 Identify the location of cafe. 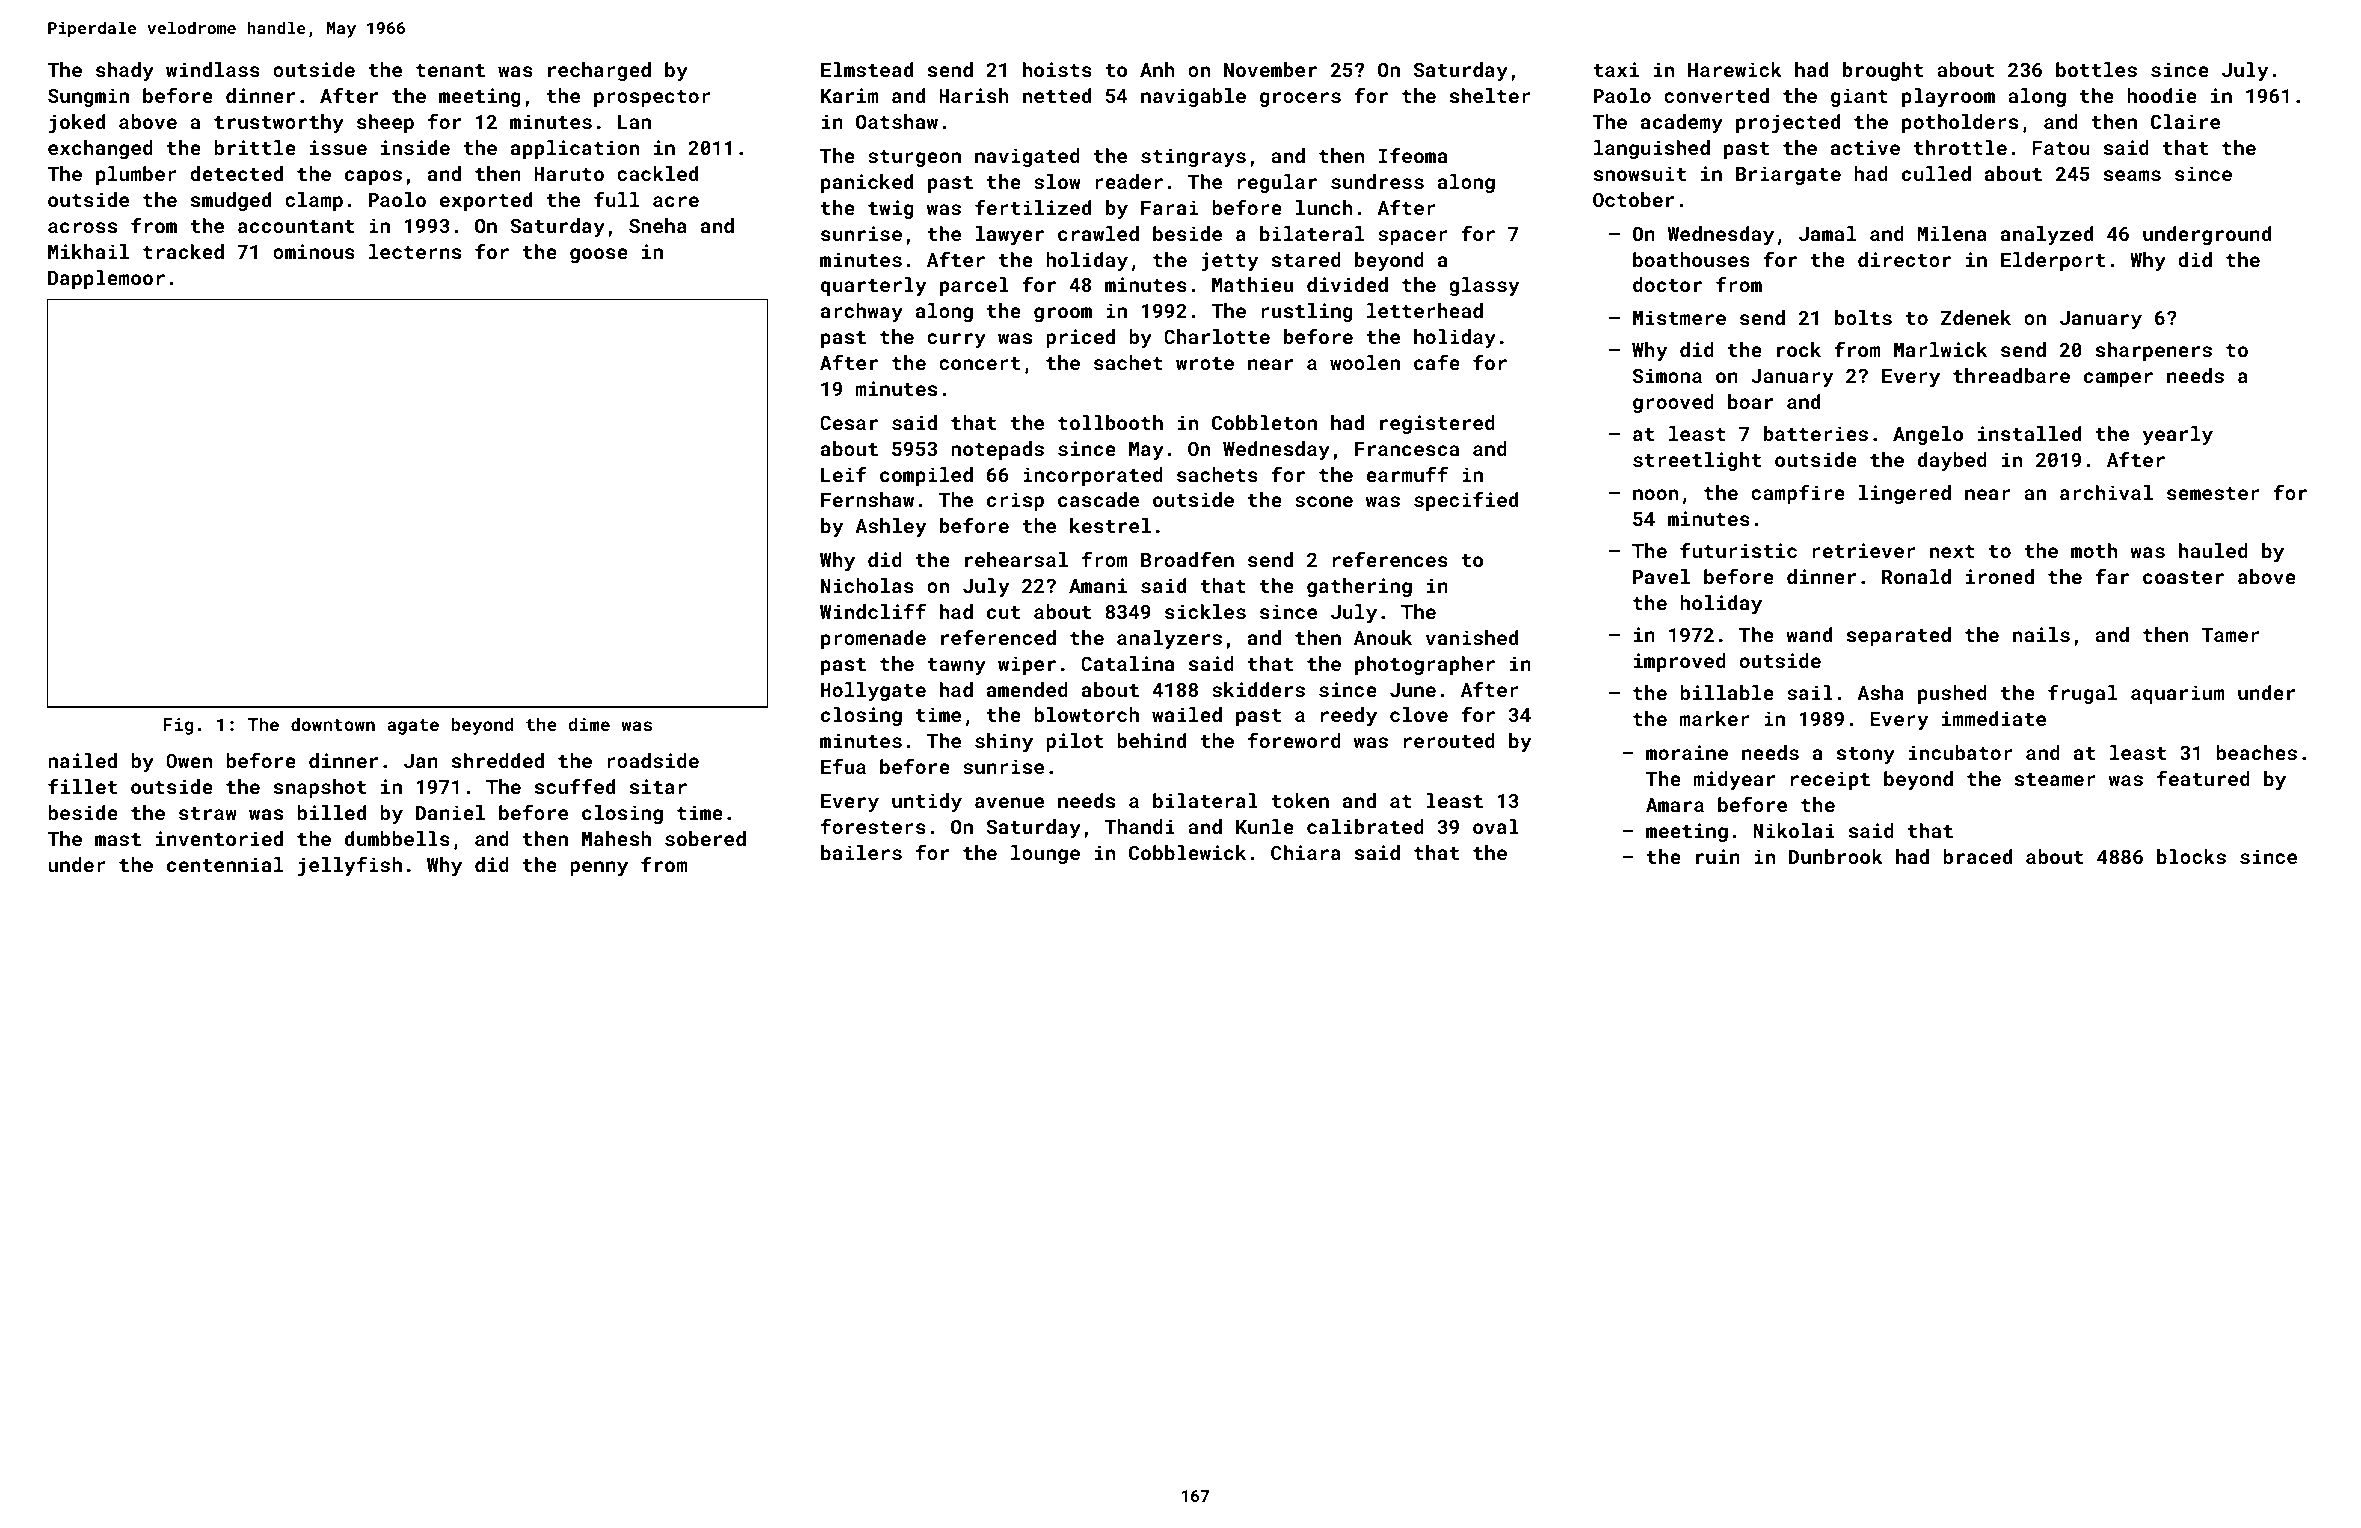
(1437, 362).
